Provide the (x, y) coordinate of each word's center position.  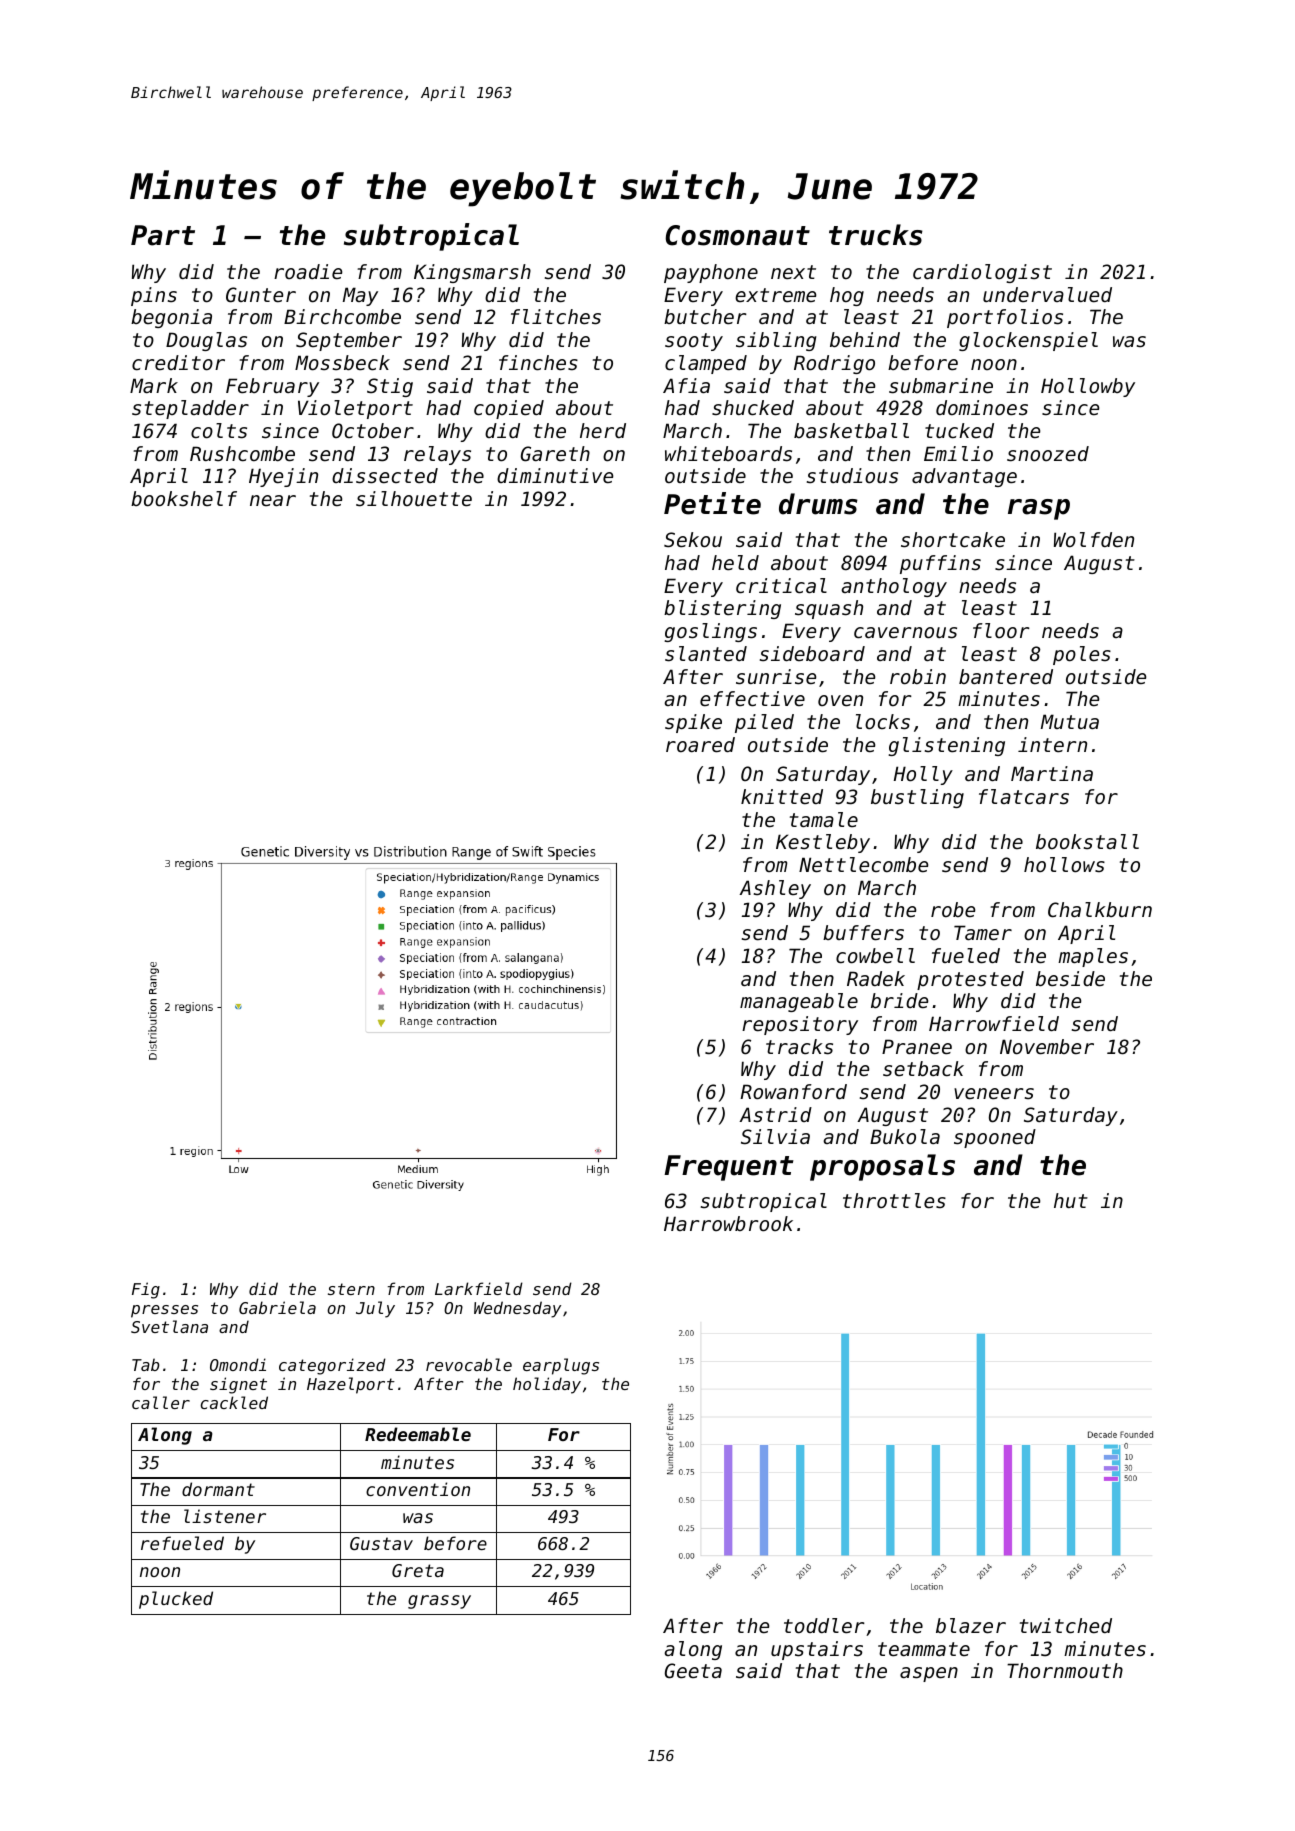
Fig (146, 1290)
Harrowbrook (728, 1224)
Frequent (729, 1168)
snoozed (1048, 454)
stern (351, 1289)
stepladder (190, 409)
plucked (176, 1600)
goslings (710, 632)
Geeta (693, 1671)
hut (1071, 1200)
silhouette (414, 499)
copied (509, 409)
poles (1082, 655)
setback (923, 1069)
